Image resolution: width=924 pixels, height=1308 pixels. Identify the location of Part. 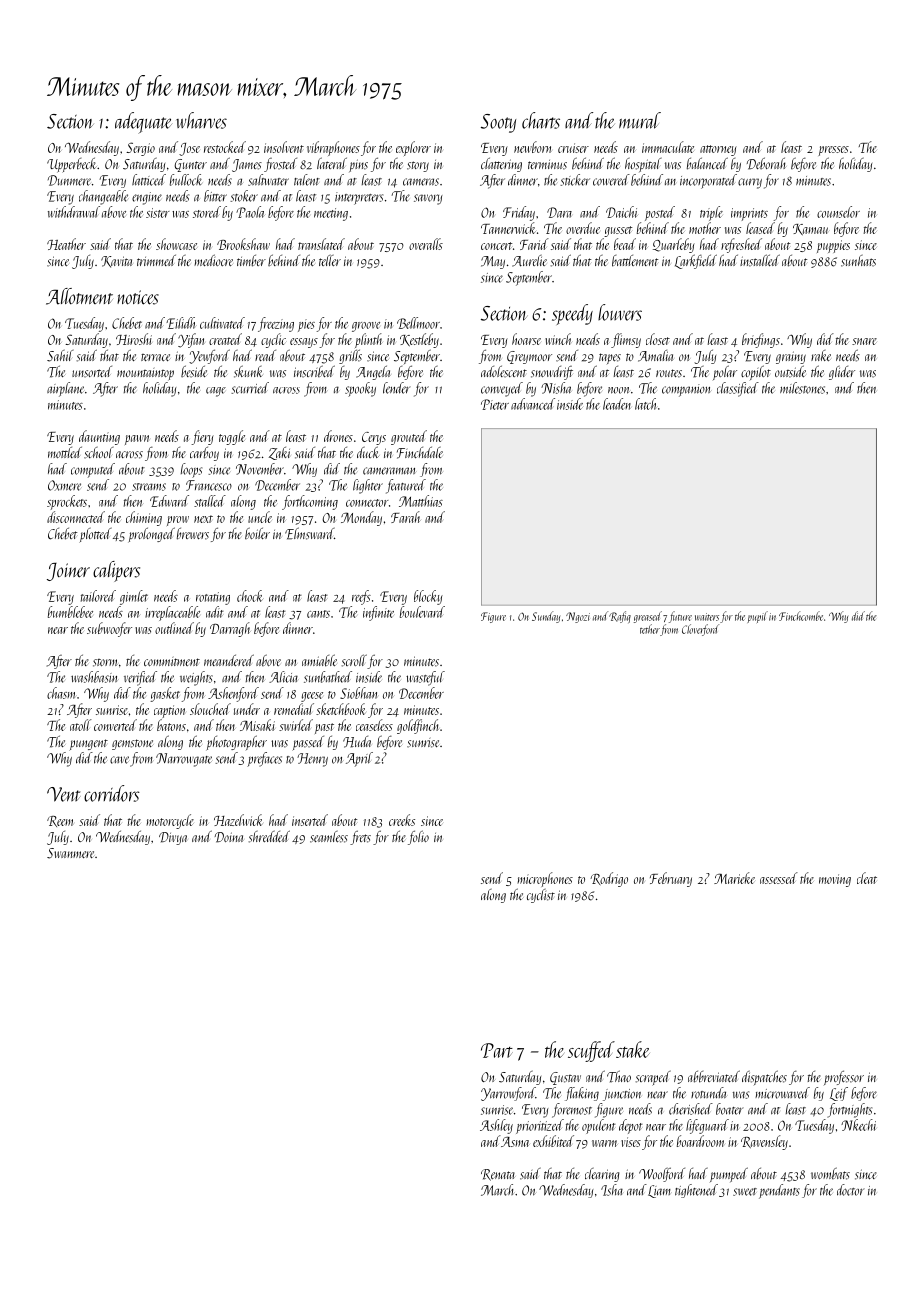
(497, 1050).
